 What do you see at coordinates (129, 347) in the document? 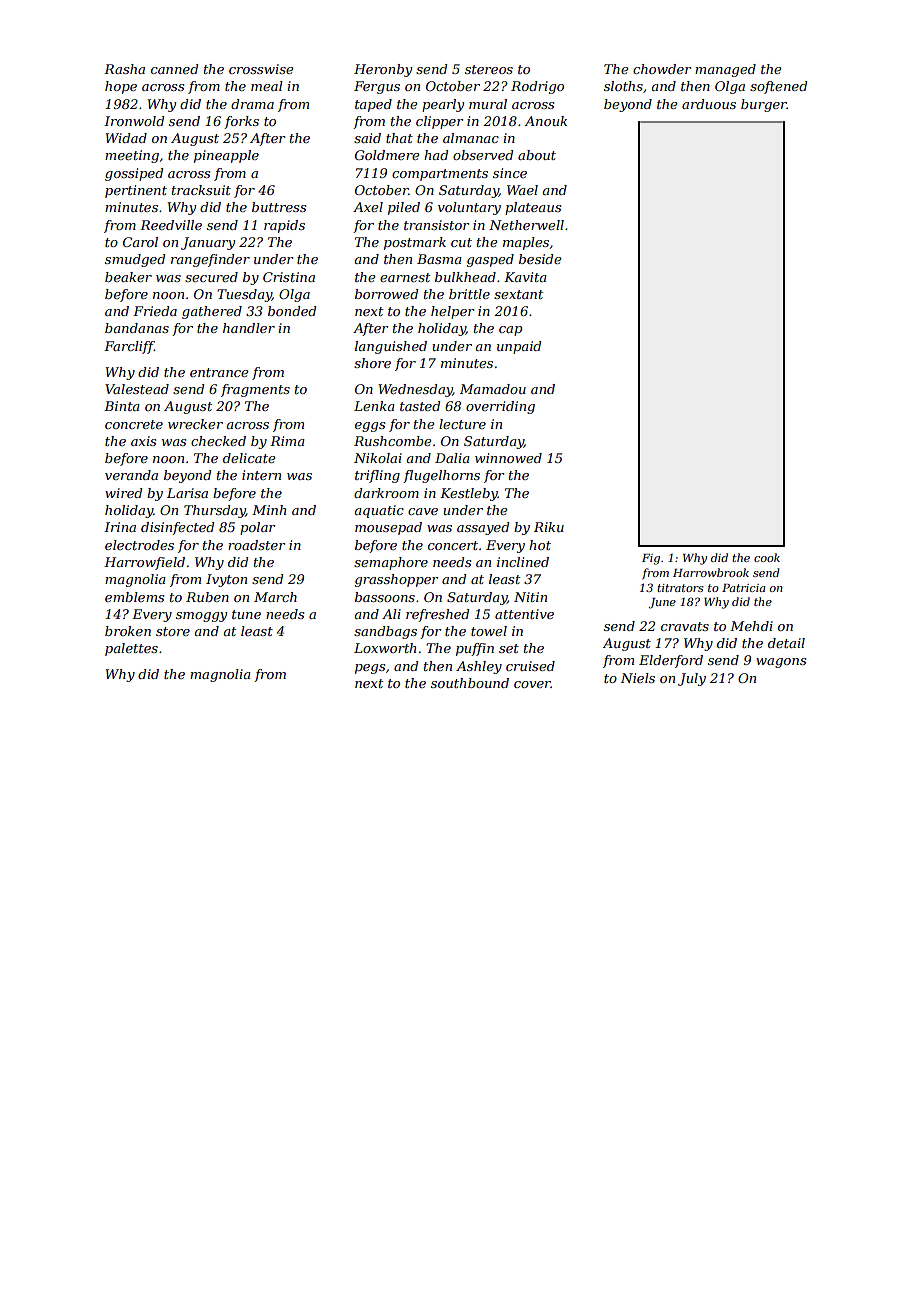
I see `Farcliff` at bounding box center [129, 347].
